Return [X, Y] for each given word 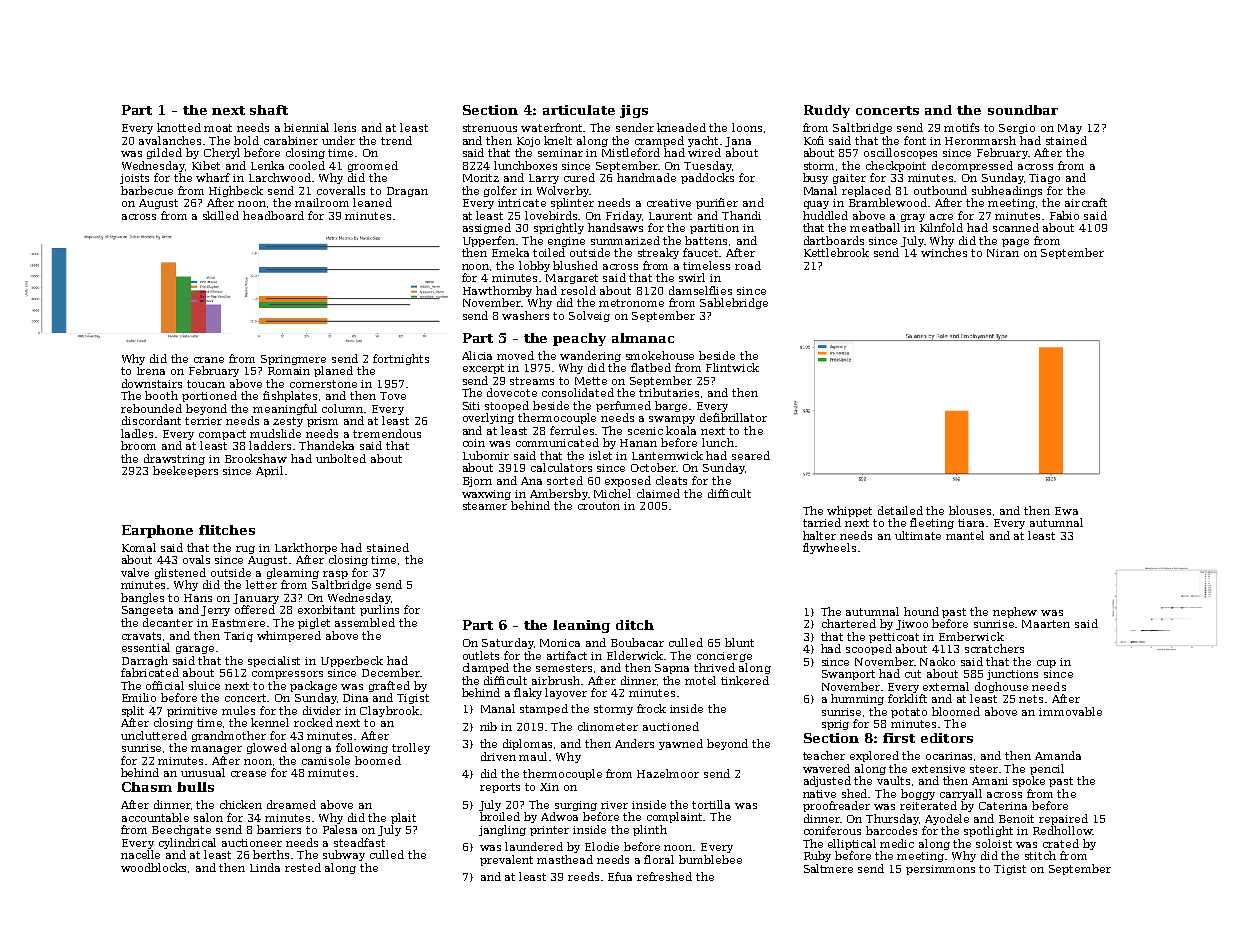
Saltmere [828, 868]
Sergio [1017, 129]
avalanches [170, 140]
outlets [481, 655]
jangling [502, 830]
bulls [195, 787]
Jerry [215, 611]
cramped [659, 141]
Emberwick [971, 636]
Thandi [741, 215]
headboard [273, 215]
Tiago [1044, 179]
